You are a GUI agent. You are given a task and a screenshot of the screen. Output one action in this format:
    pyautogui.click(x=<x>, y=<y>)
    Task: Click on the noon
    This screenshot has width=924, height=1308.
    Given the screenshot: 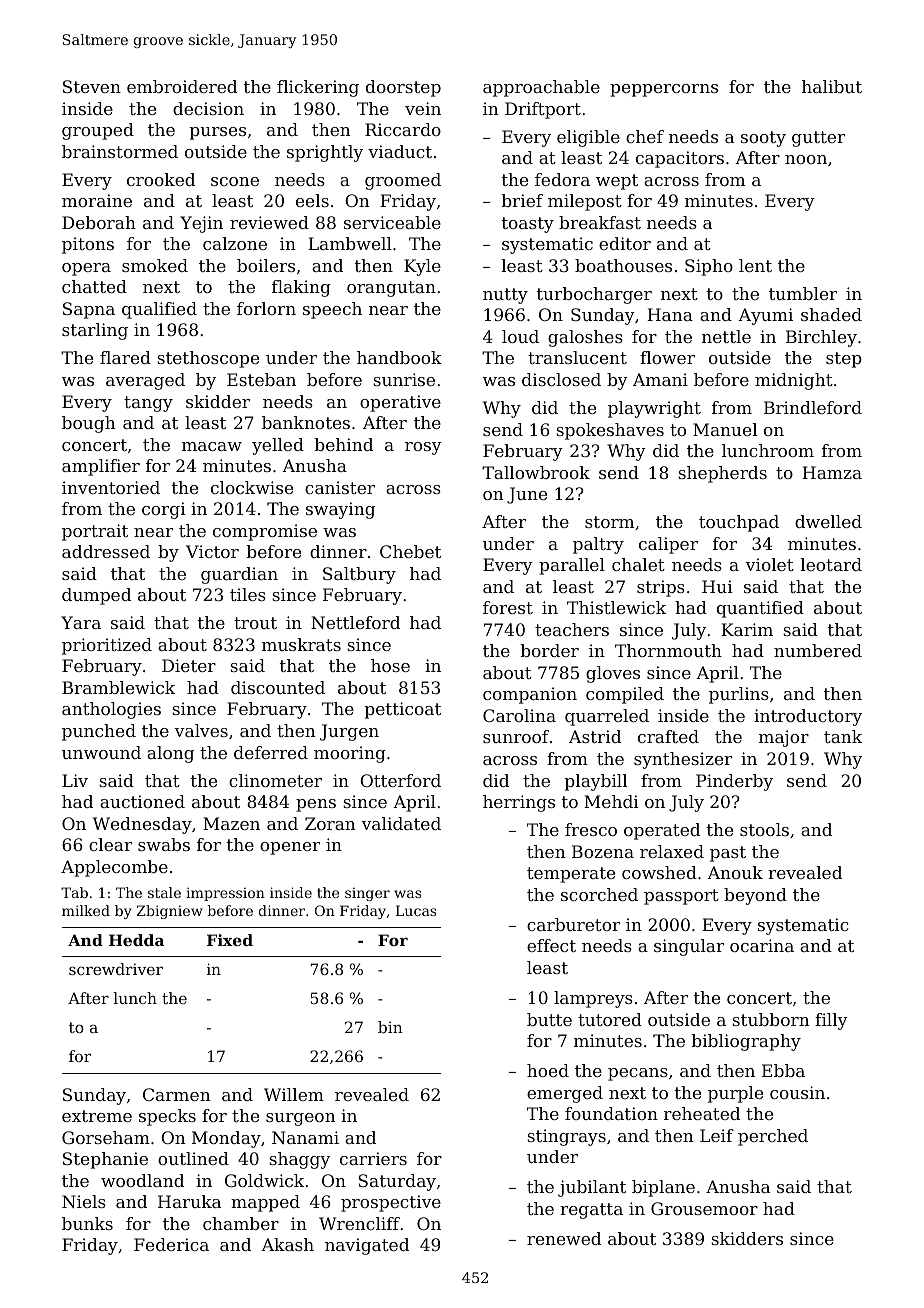 What is the action you would take?
    pyautogui.click(x=806, y=159)
